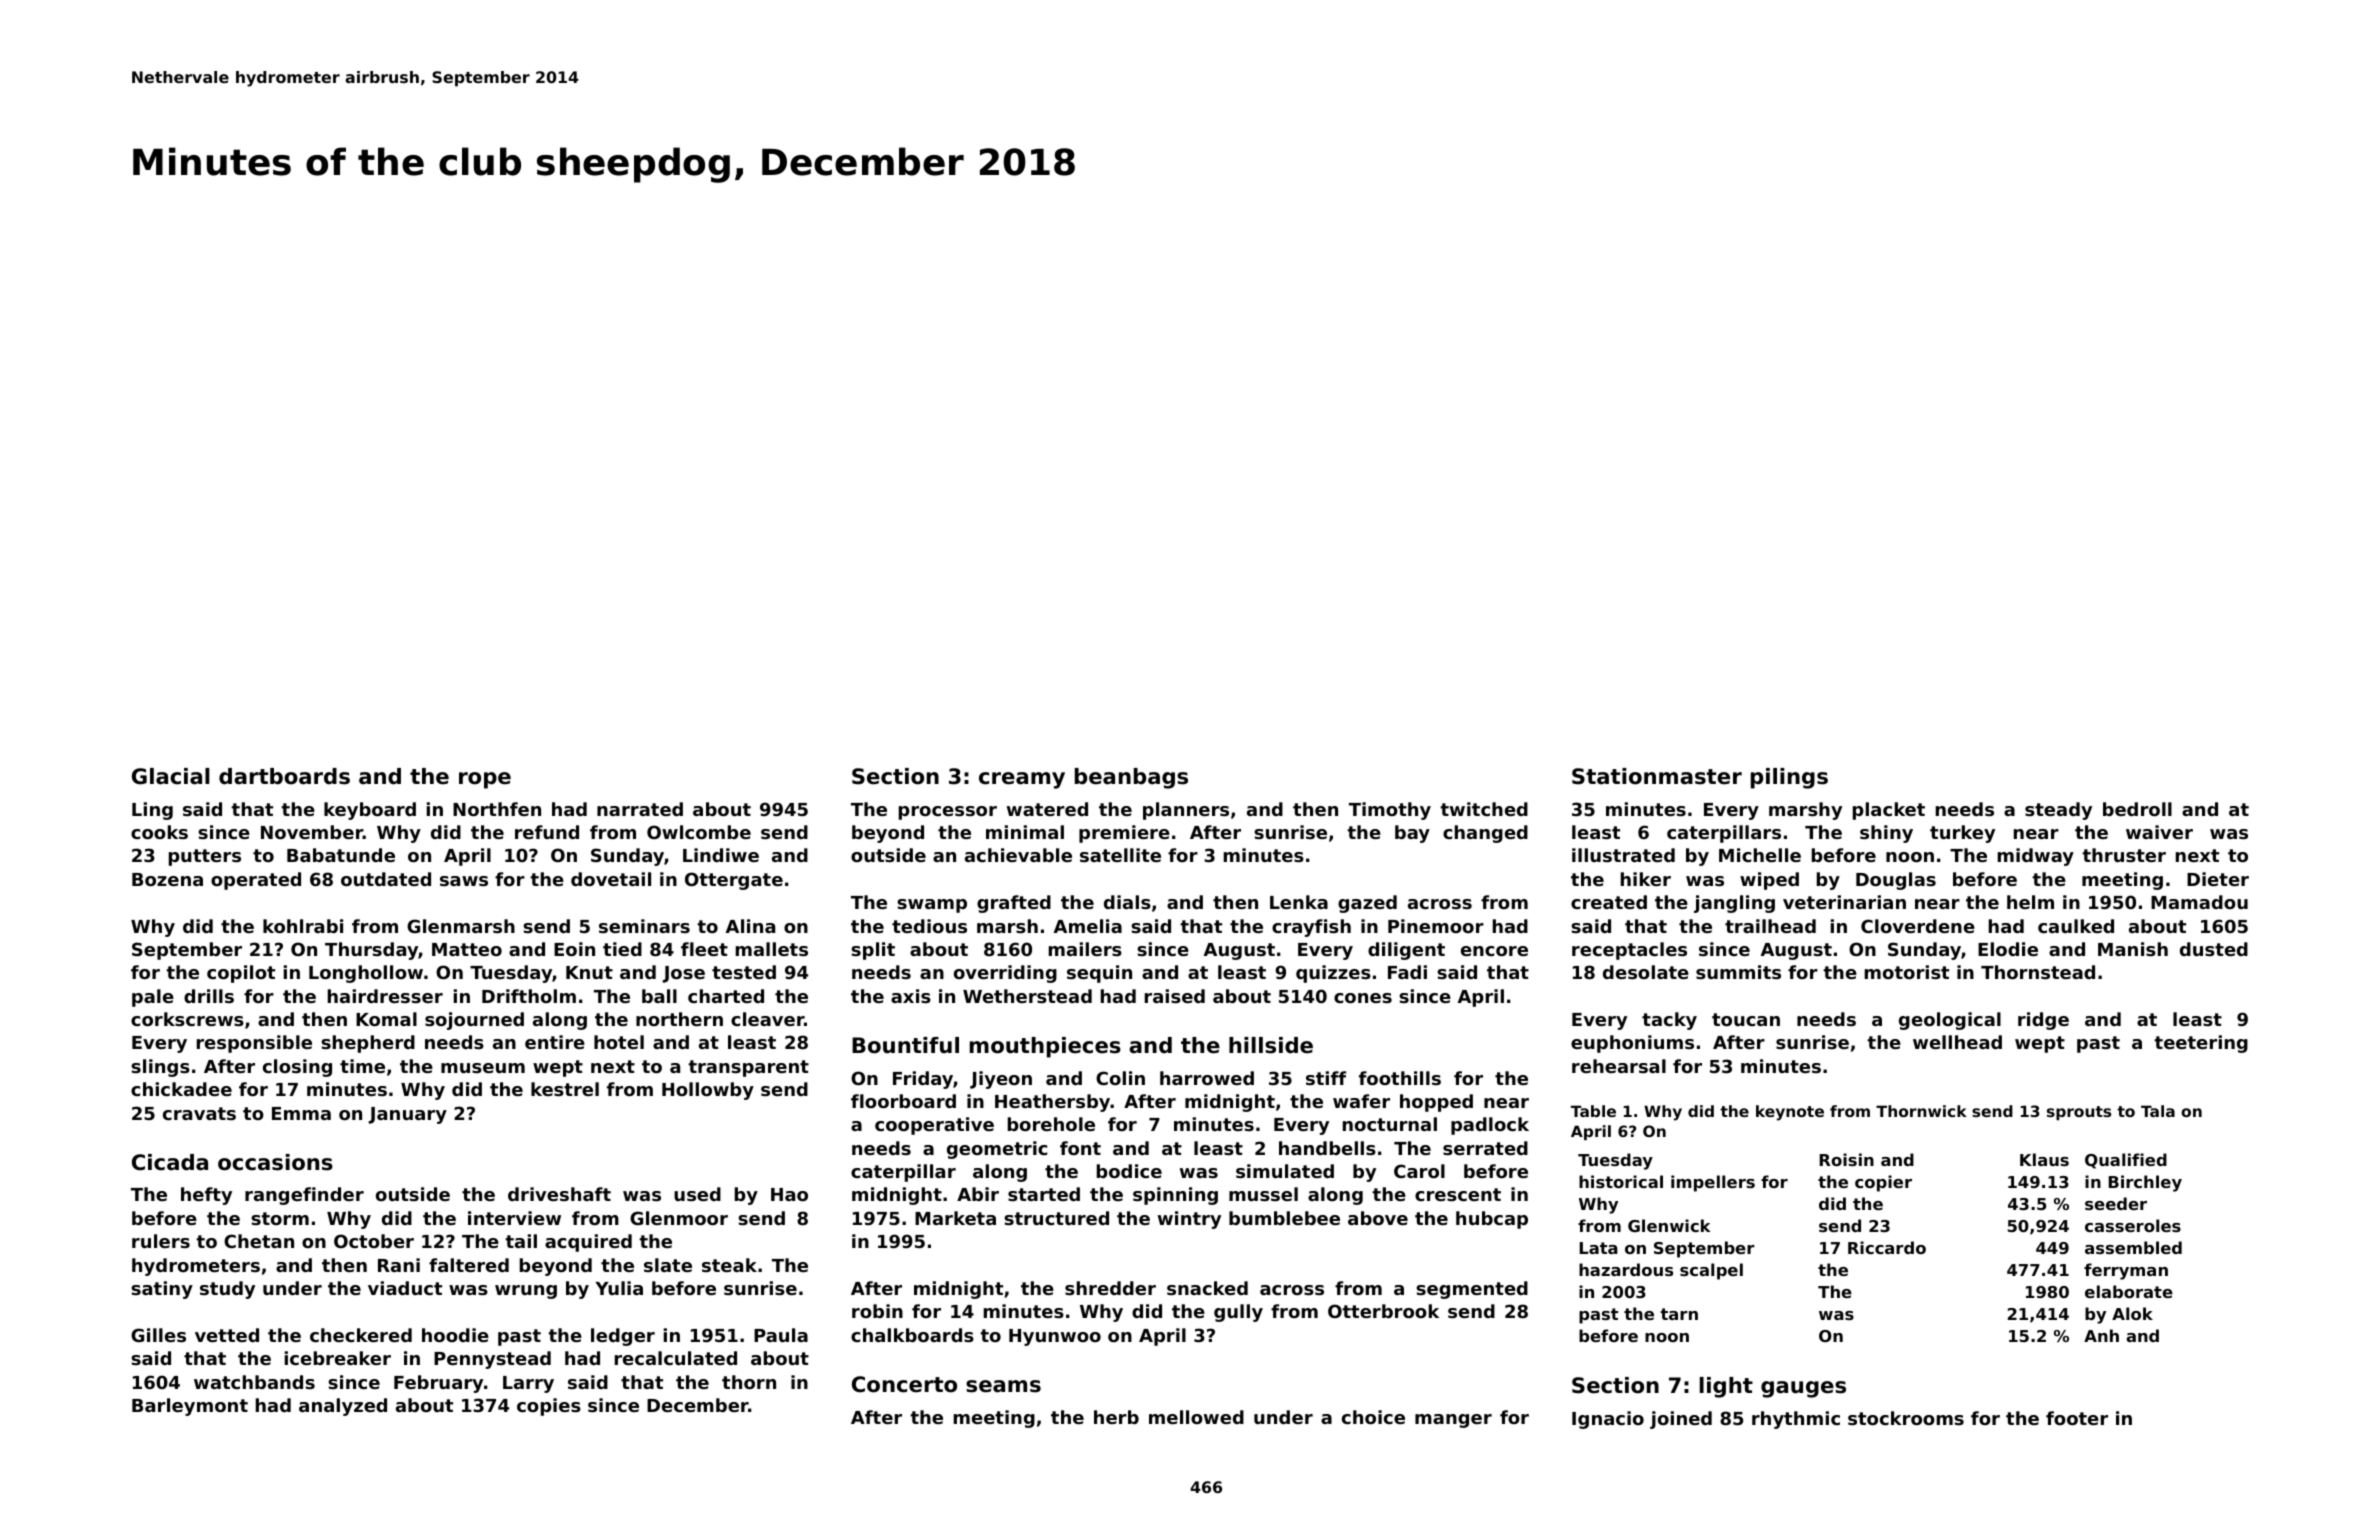 This screenshot has width=2380, height=1540. I want to click on Rani, so click(399, 1265).
